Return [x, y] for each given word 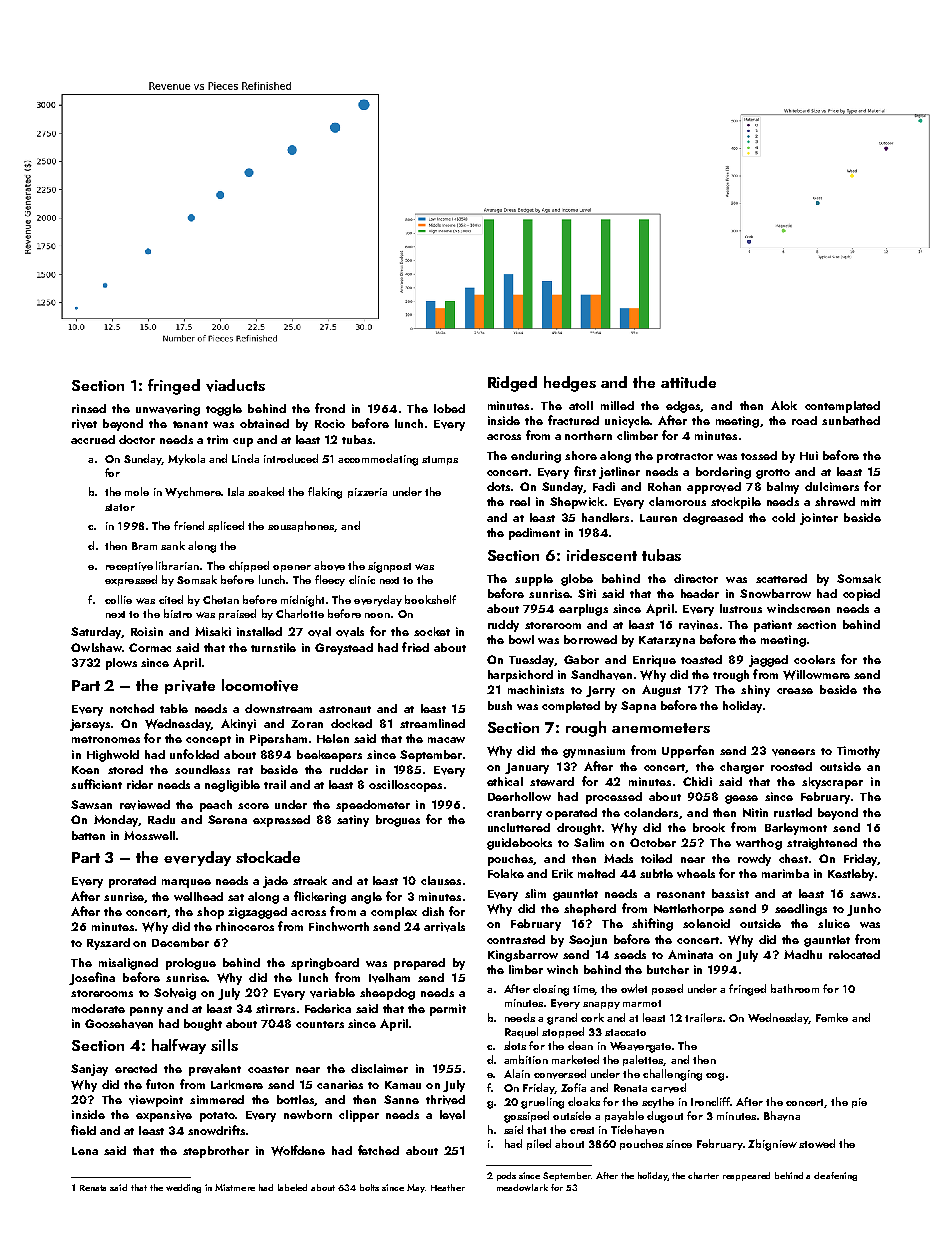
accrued [93, 439]
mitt [871, 501]
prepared [419, 964]
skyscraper [832, 783]
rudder [349, 769]
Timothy [858, 752]
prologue [191, 964]
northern [588, 435]
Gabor [581, 659]
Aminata [690, 954]
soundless [202, 769]
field [83, 1130]
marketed [575, 1059]
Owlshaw [96, 647]
